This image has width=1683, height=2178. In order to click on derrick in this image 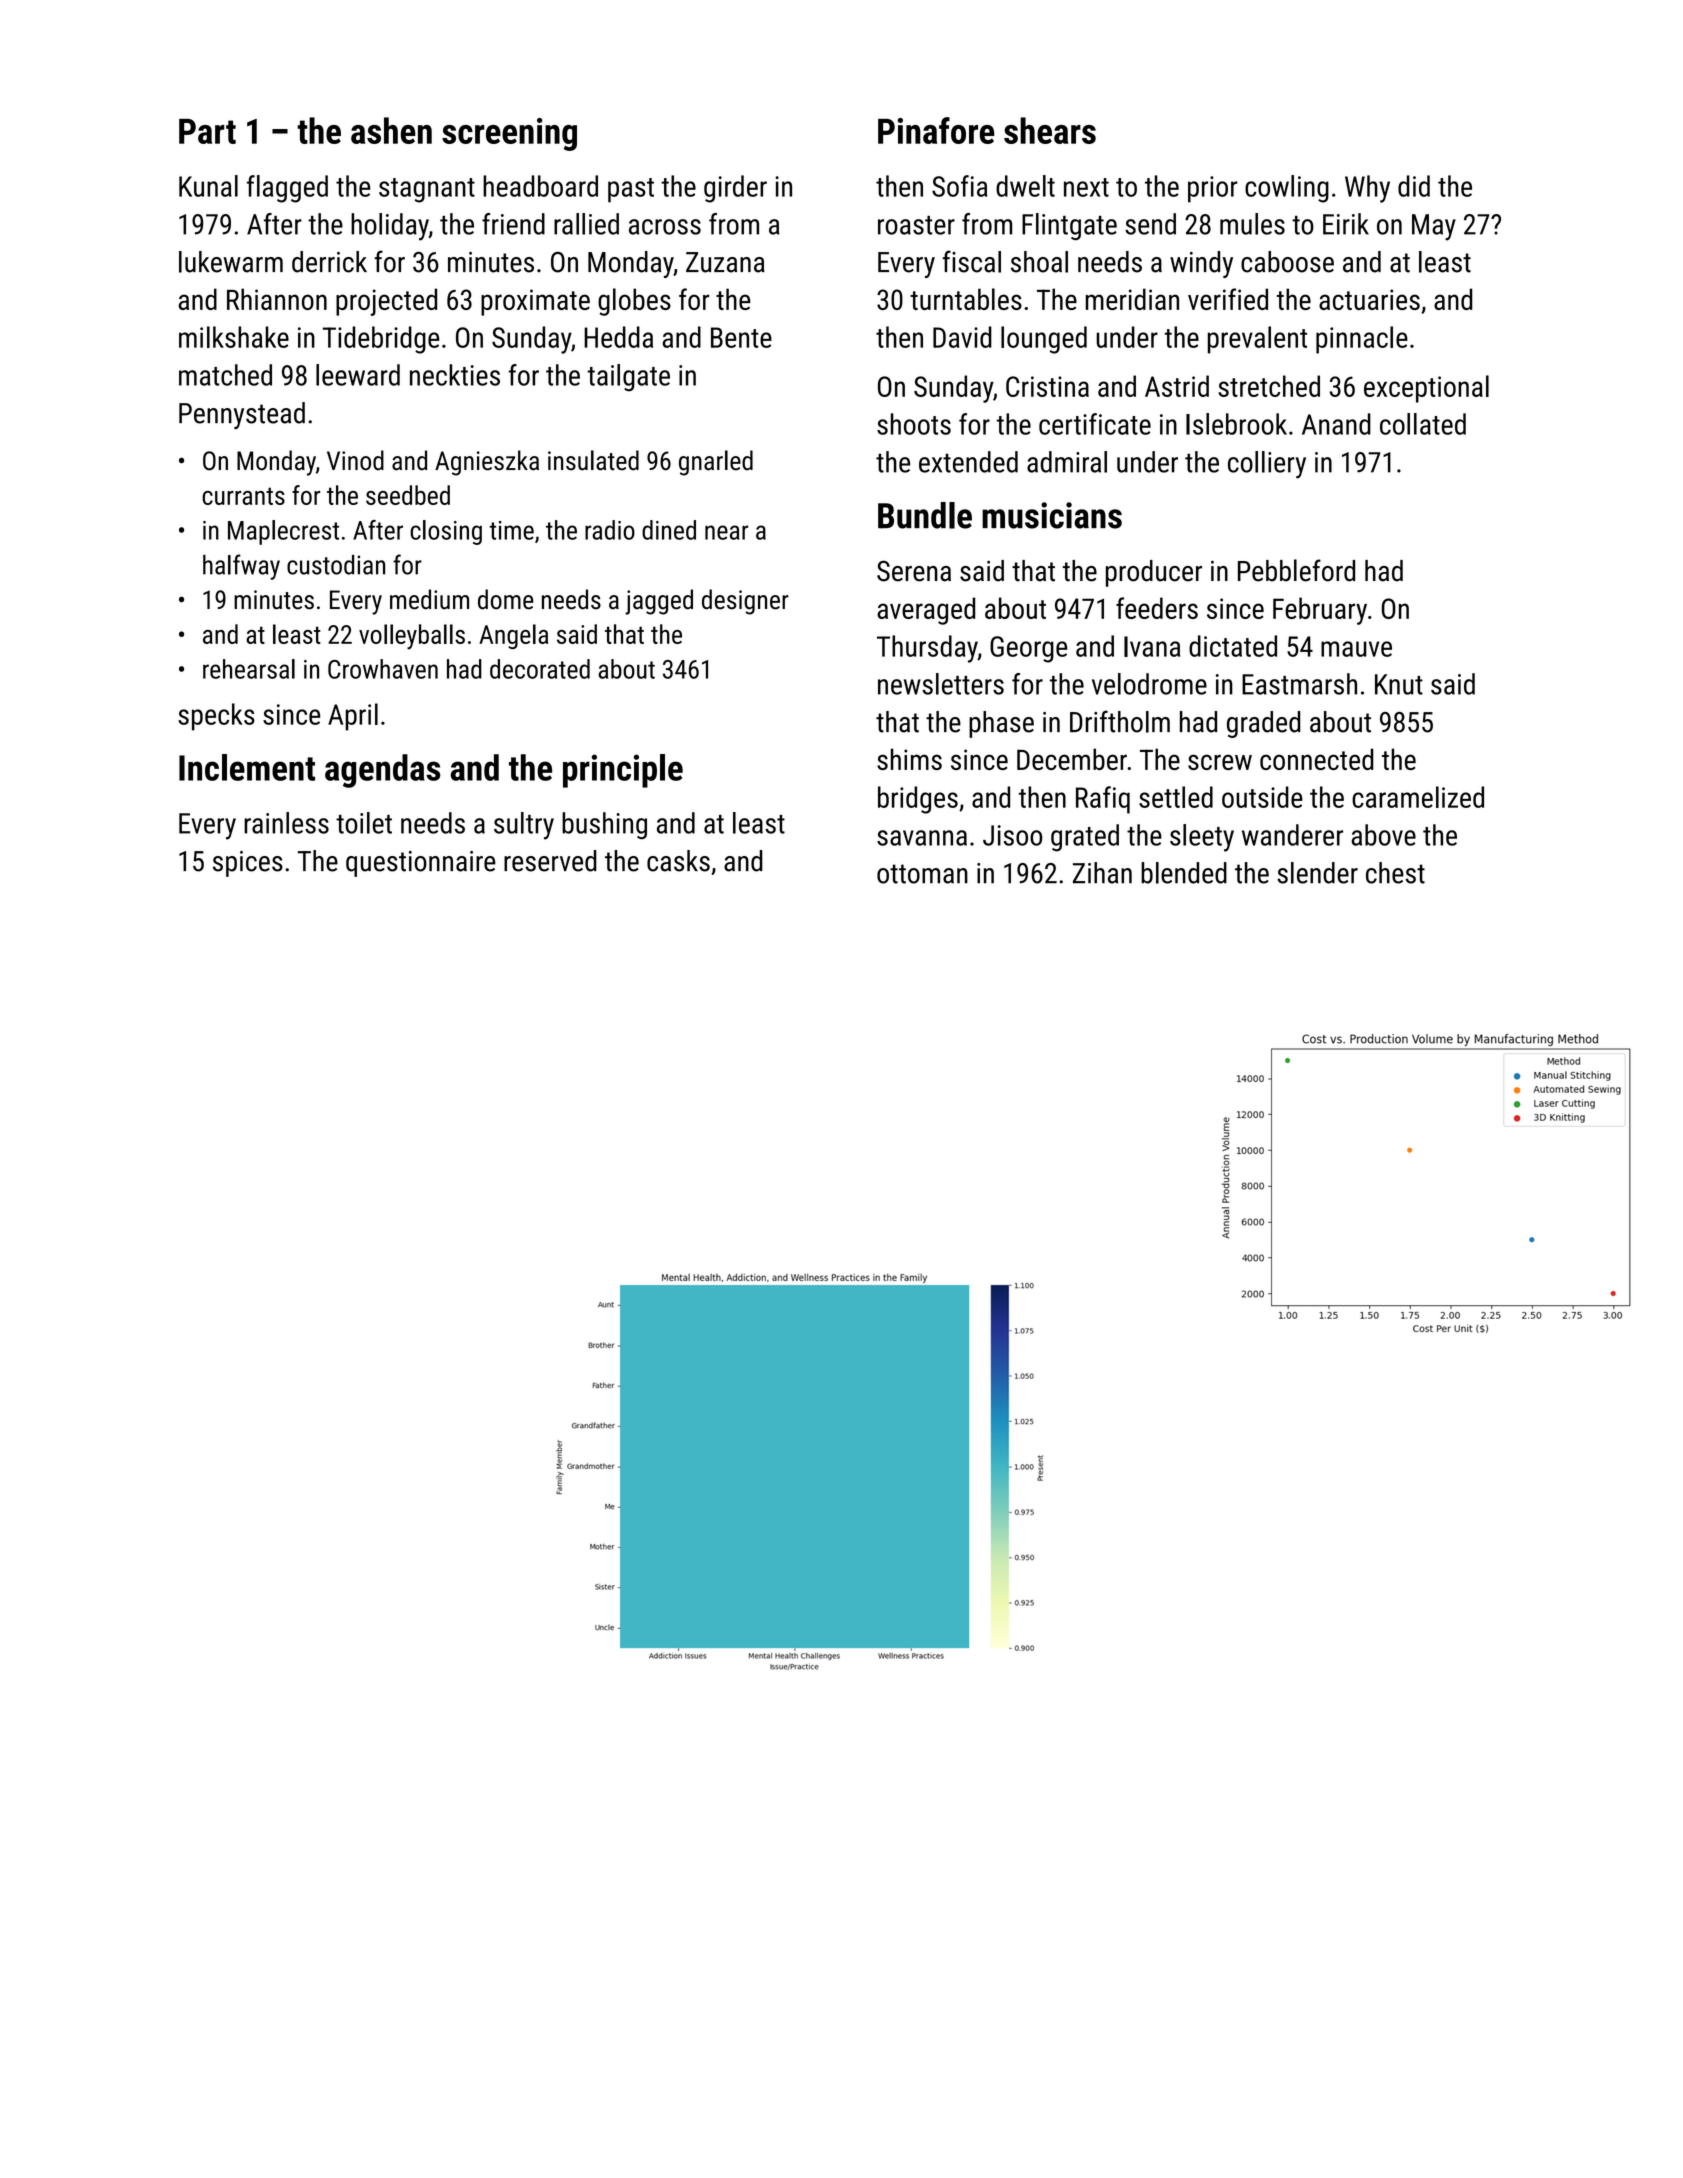, I will do `click(329, 262)`.
